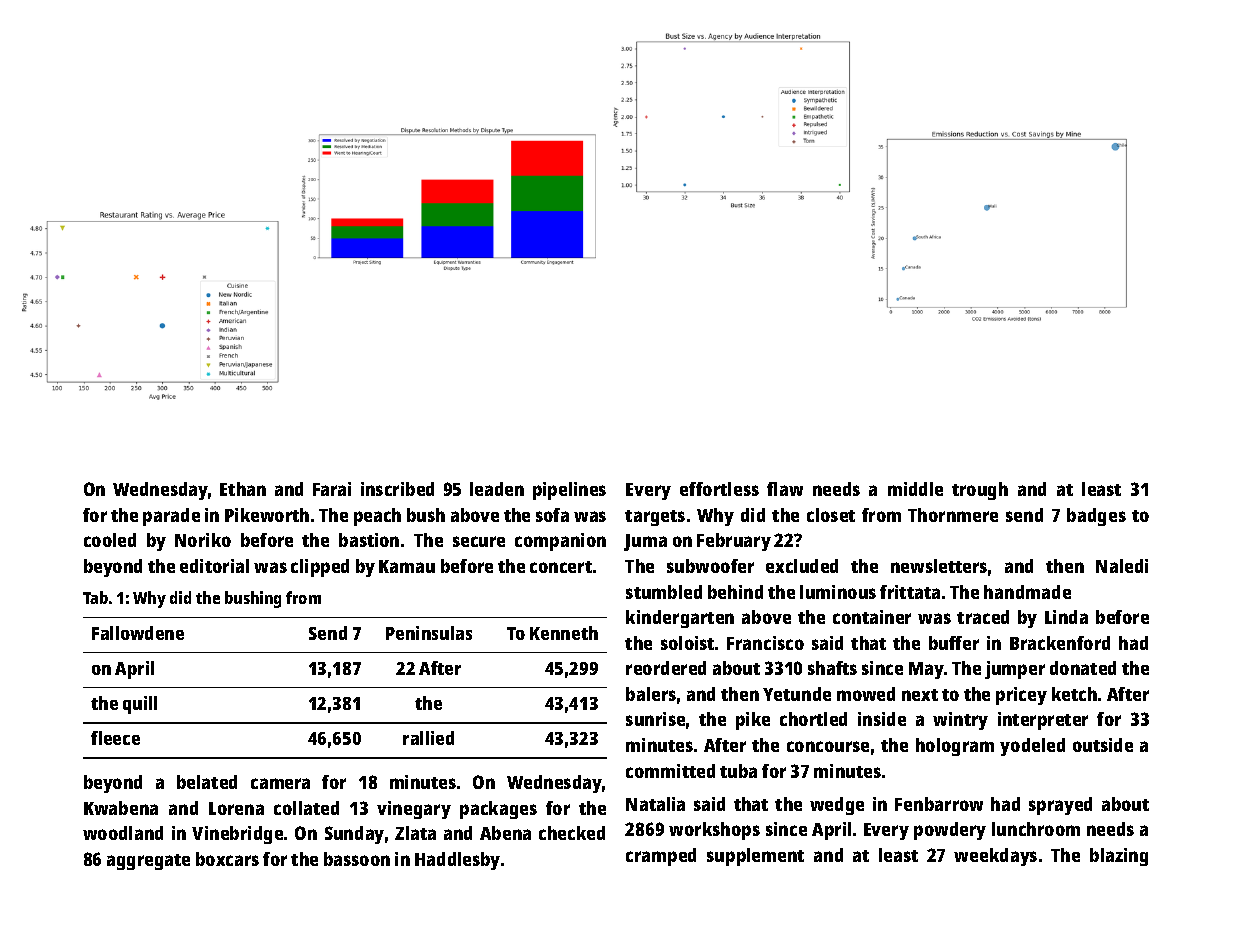 The height and width of the page is (952, 1233). I want to click on quill, so click(140, 705).
